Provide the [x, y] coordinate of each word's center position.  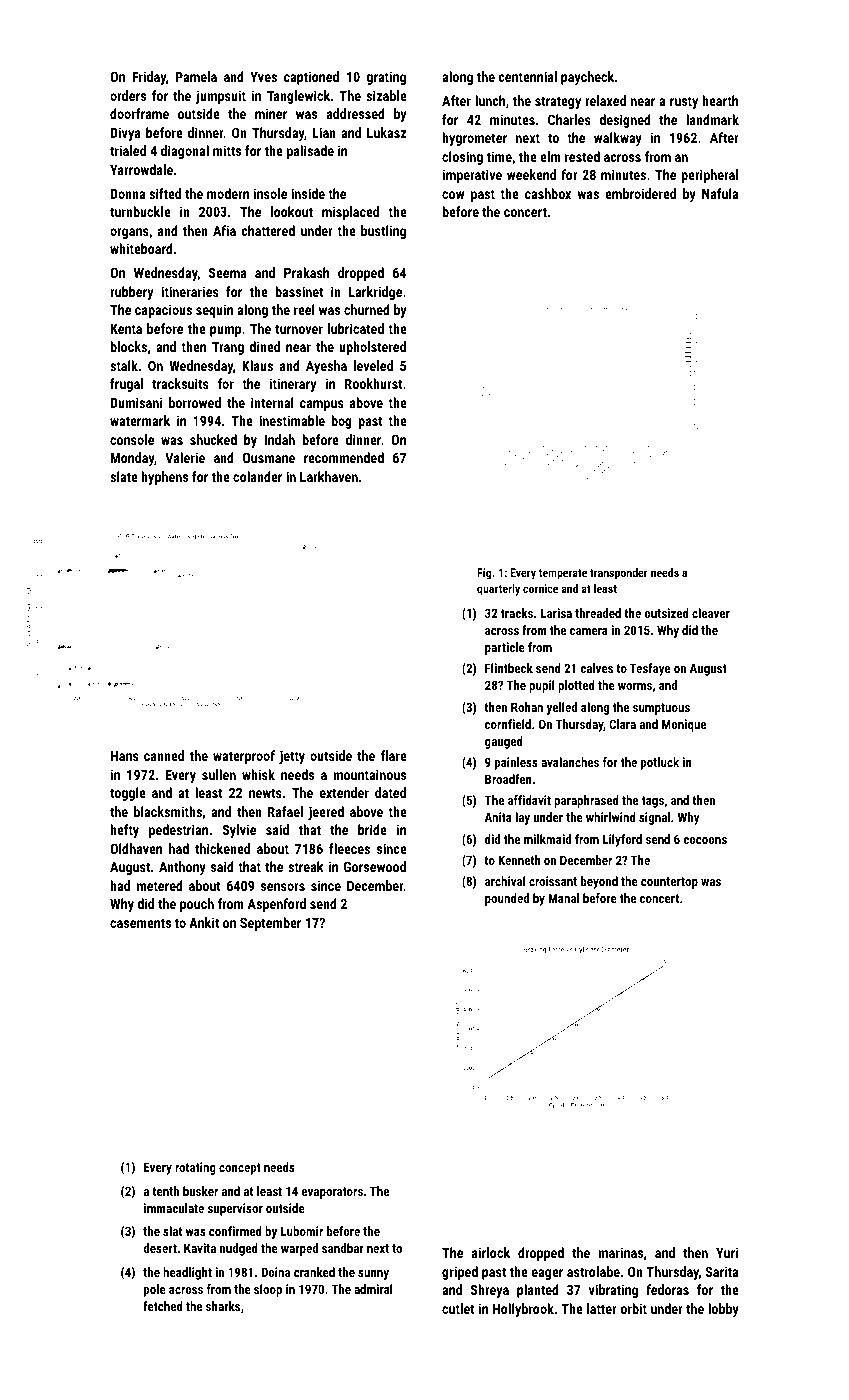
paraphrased [586, 801]
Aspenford [277, 905]
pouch [197, 905]
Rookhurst [374, 383]
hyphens [164, 478]
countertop [669, 883]
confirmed [235, 1231]
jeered [326, 813]
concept [240, 1169]
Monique [684, 725]
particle [505, 648]
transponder [619, 574]
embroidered [640, 193]
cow [453, 195]
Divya [126, 134]
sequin [214, 311]
